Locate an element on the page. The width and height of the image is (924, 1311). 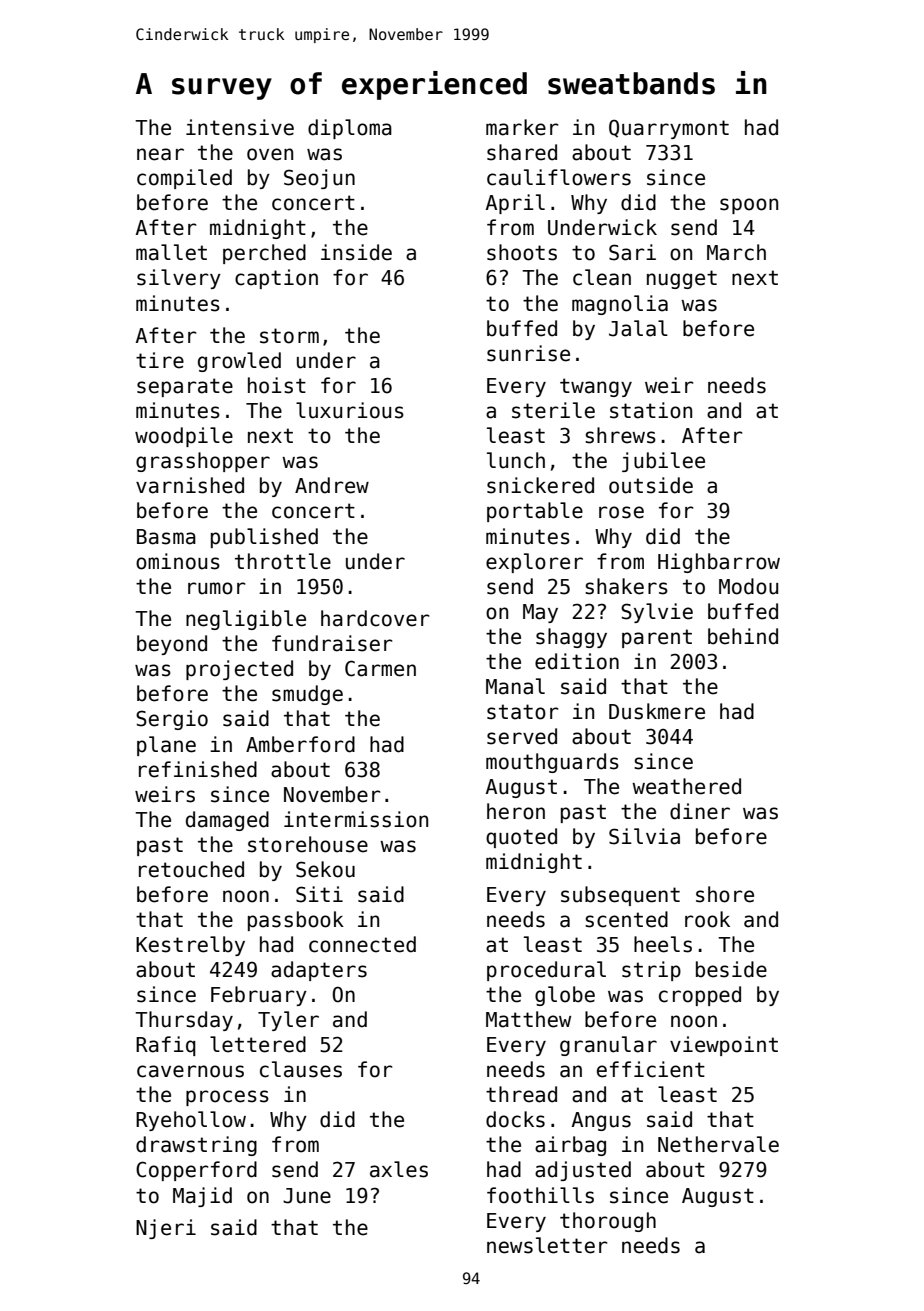
mallet is located at coordinates (171, 252).
